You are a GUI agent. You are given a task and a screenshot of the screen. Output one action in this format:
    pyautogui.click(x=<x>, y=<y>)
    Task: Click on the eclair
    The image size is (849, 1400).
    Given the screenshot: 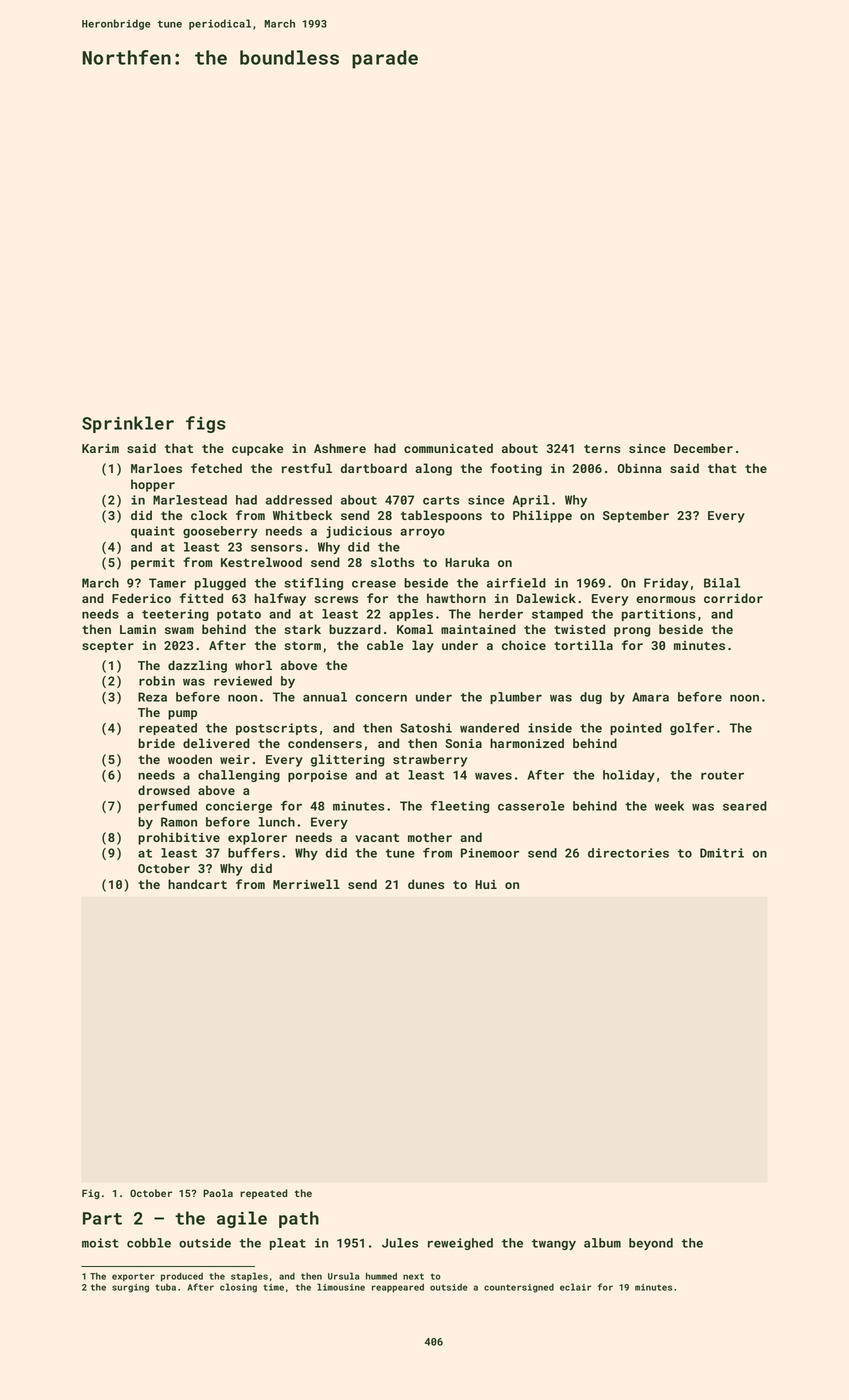 What is the action you would take?
    pyautogui.click(x=575, y=1287)
